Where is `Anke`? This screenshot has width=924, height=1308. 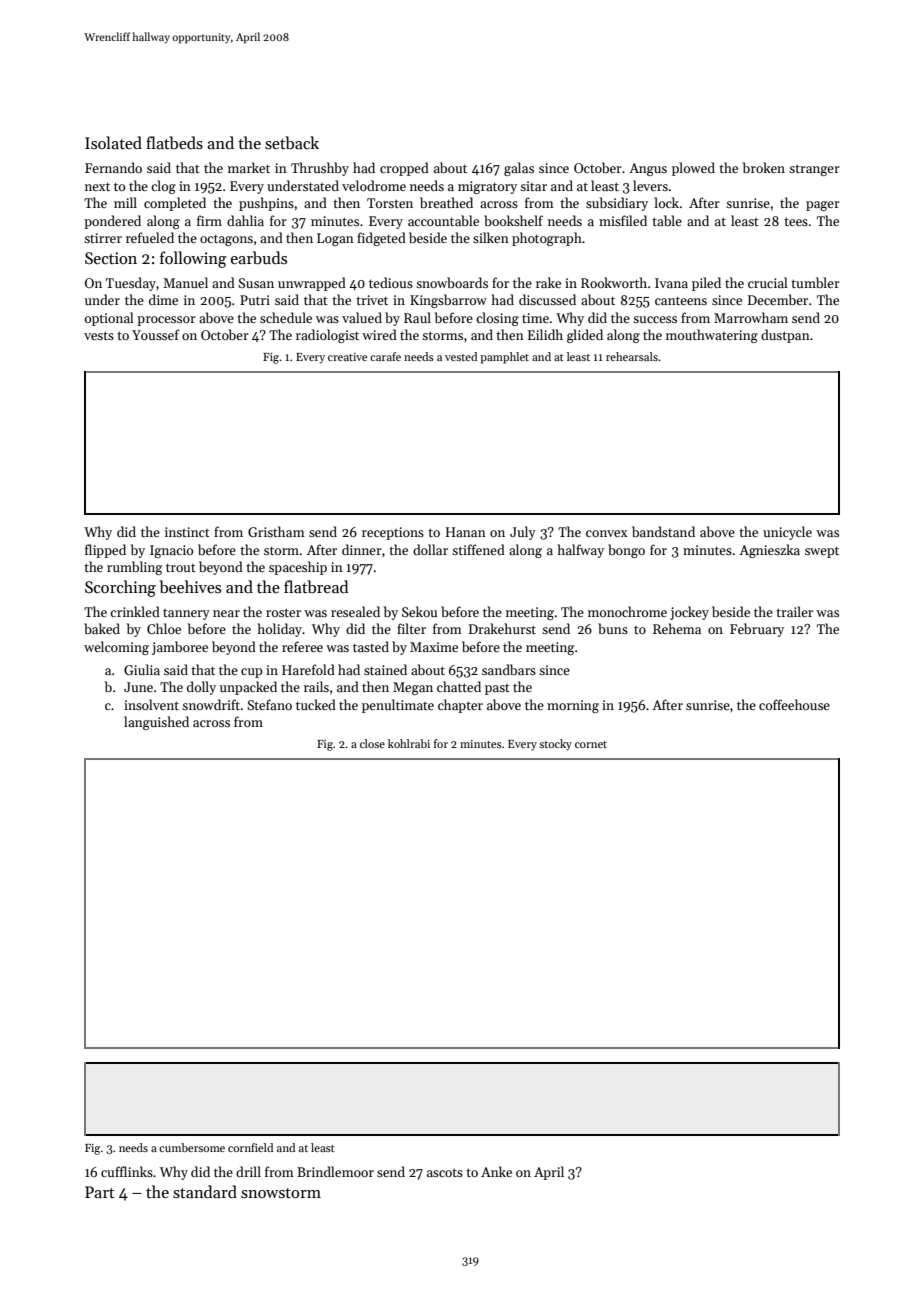 Anke is located at coordinates (496, 1171).
